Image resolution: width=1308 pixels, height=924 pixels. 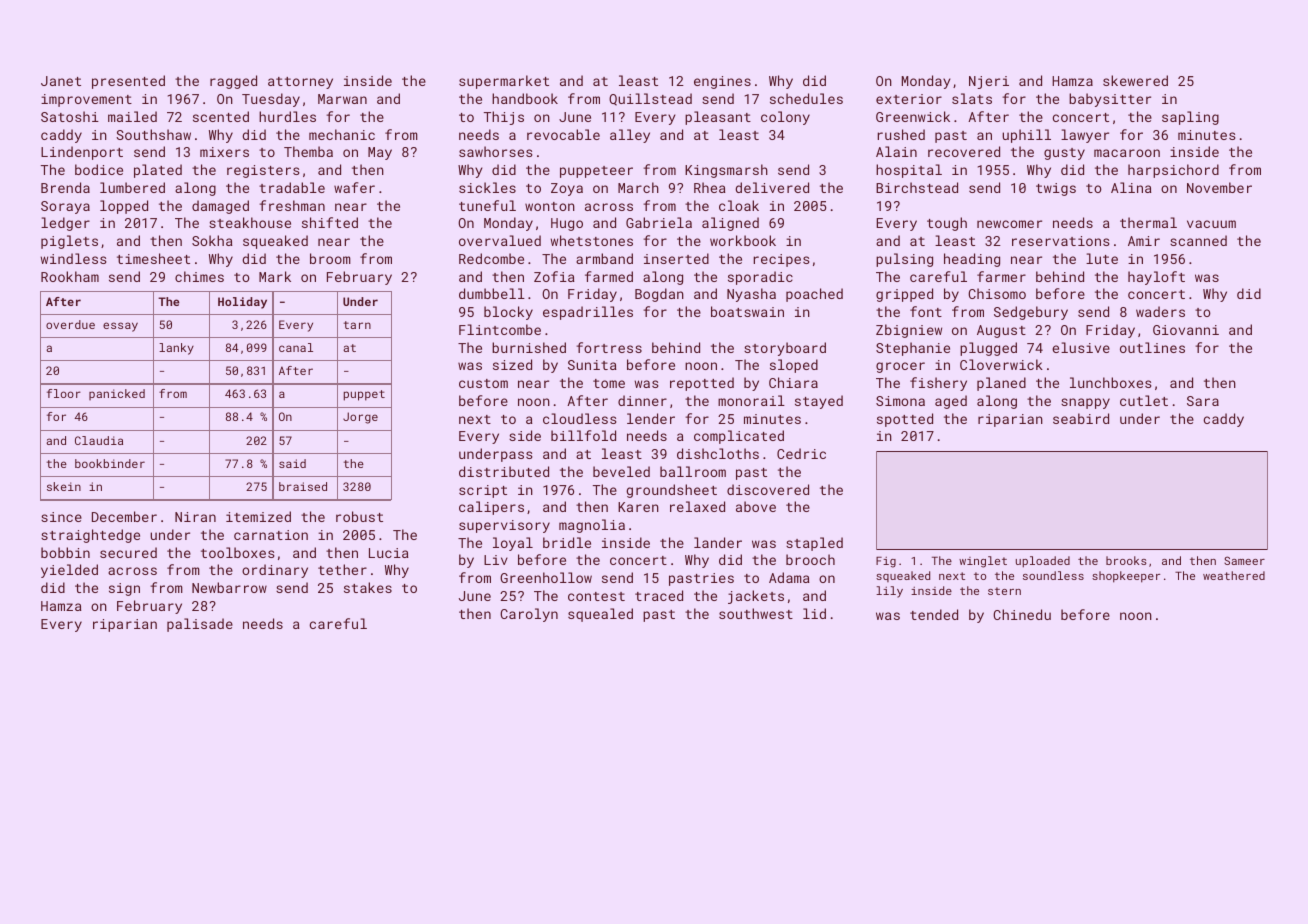 I want to click on inserted, so click(x=676, y=258).
